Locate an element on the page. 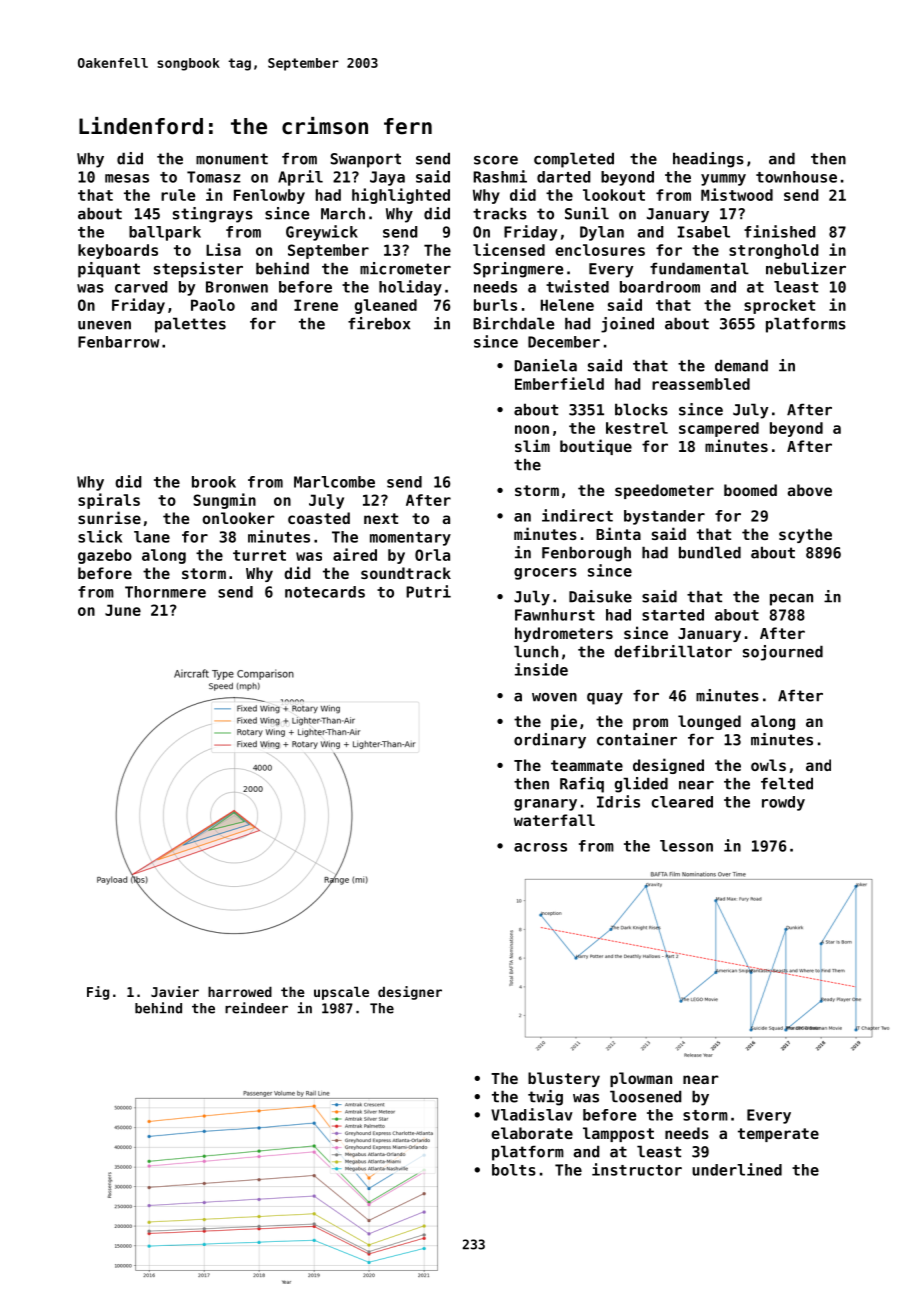  lesson is located at coordinates (686, 846).
